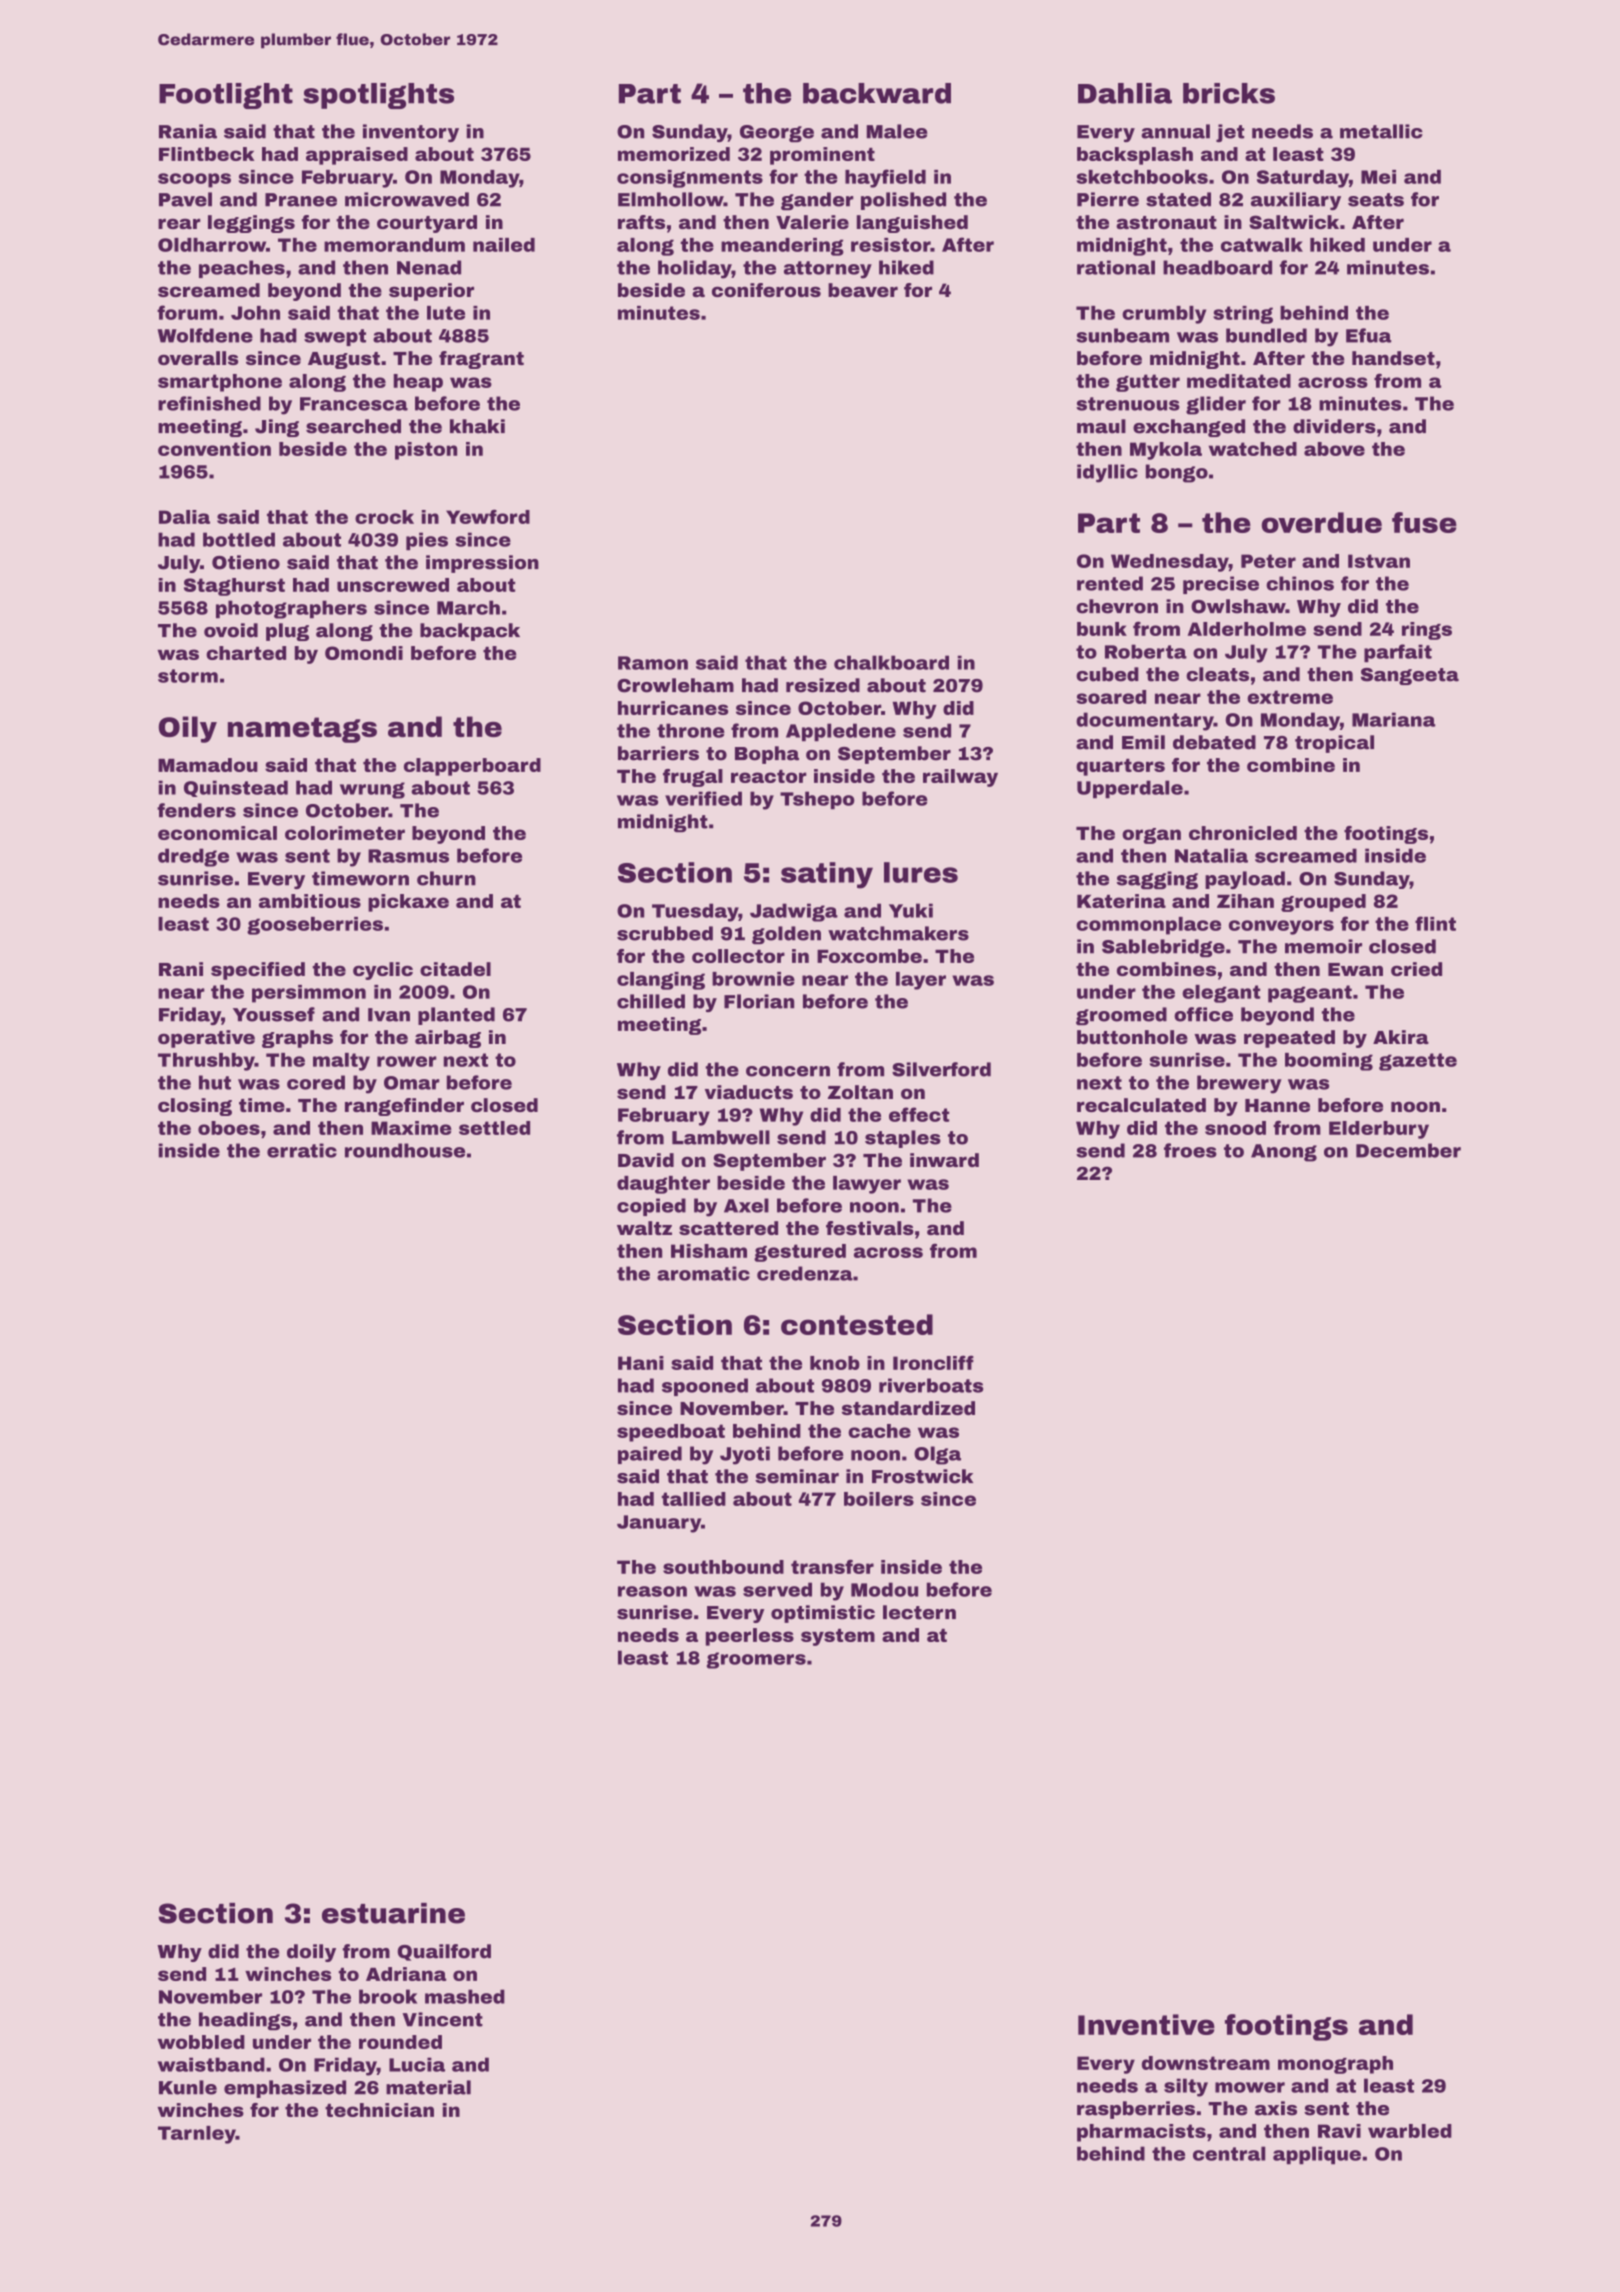 The width and height of the page is (1620, 2292). I want to click on material, so click(428, 2087).
